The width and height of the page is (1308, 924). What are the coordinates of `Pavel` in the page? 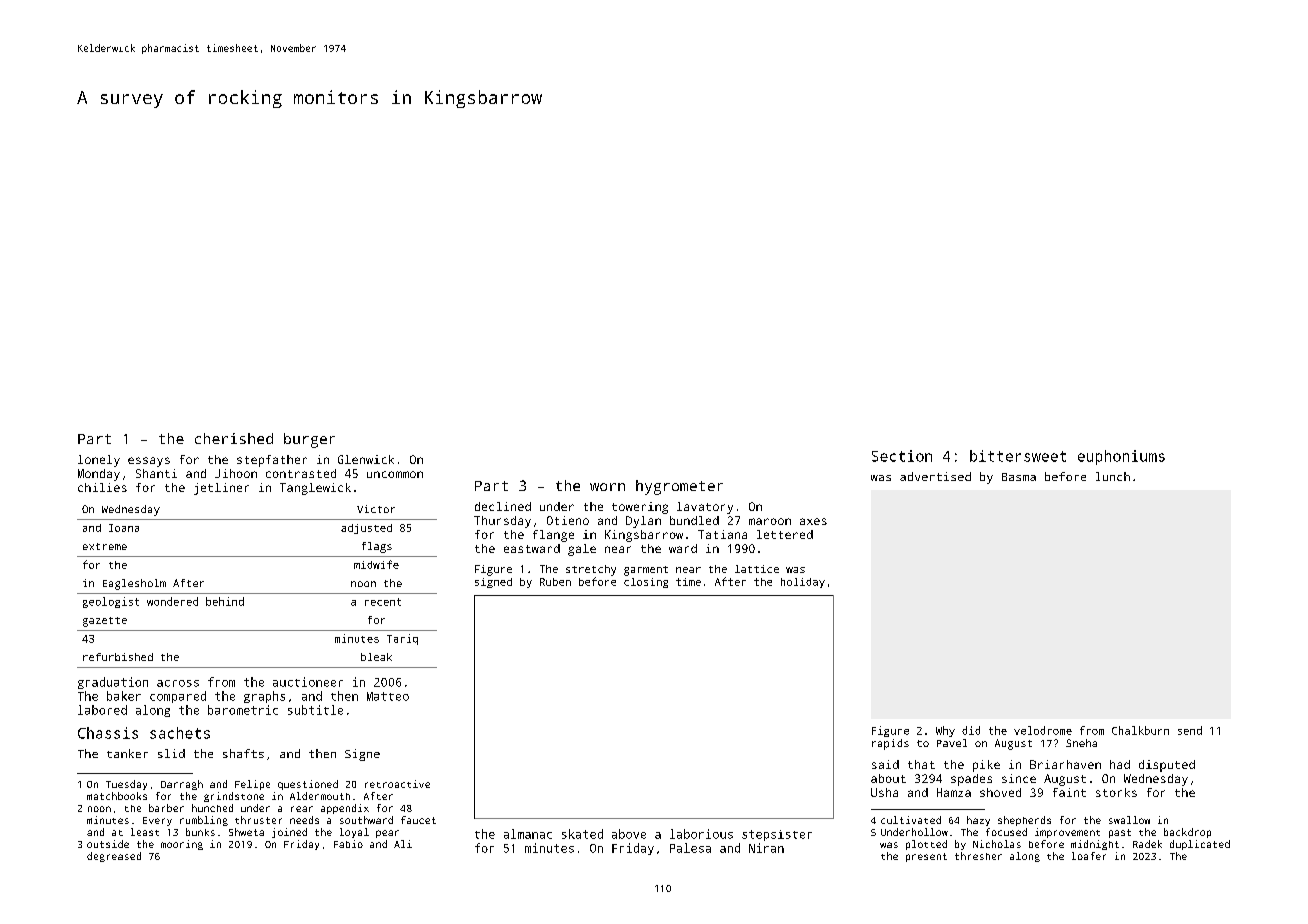 It's located at (952, 743).
